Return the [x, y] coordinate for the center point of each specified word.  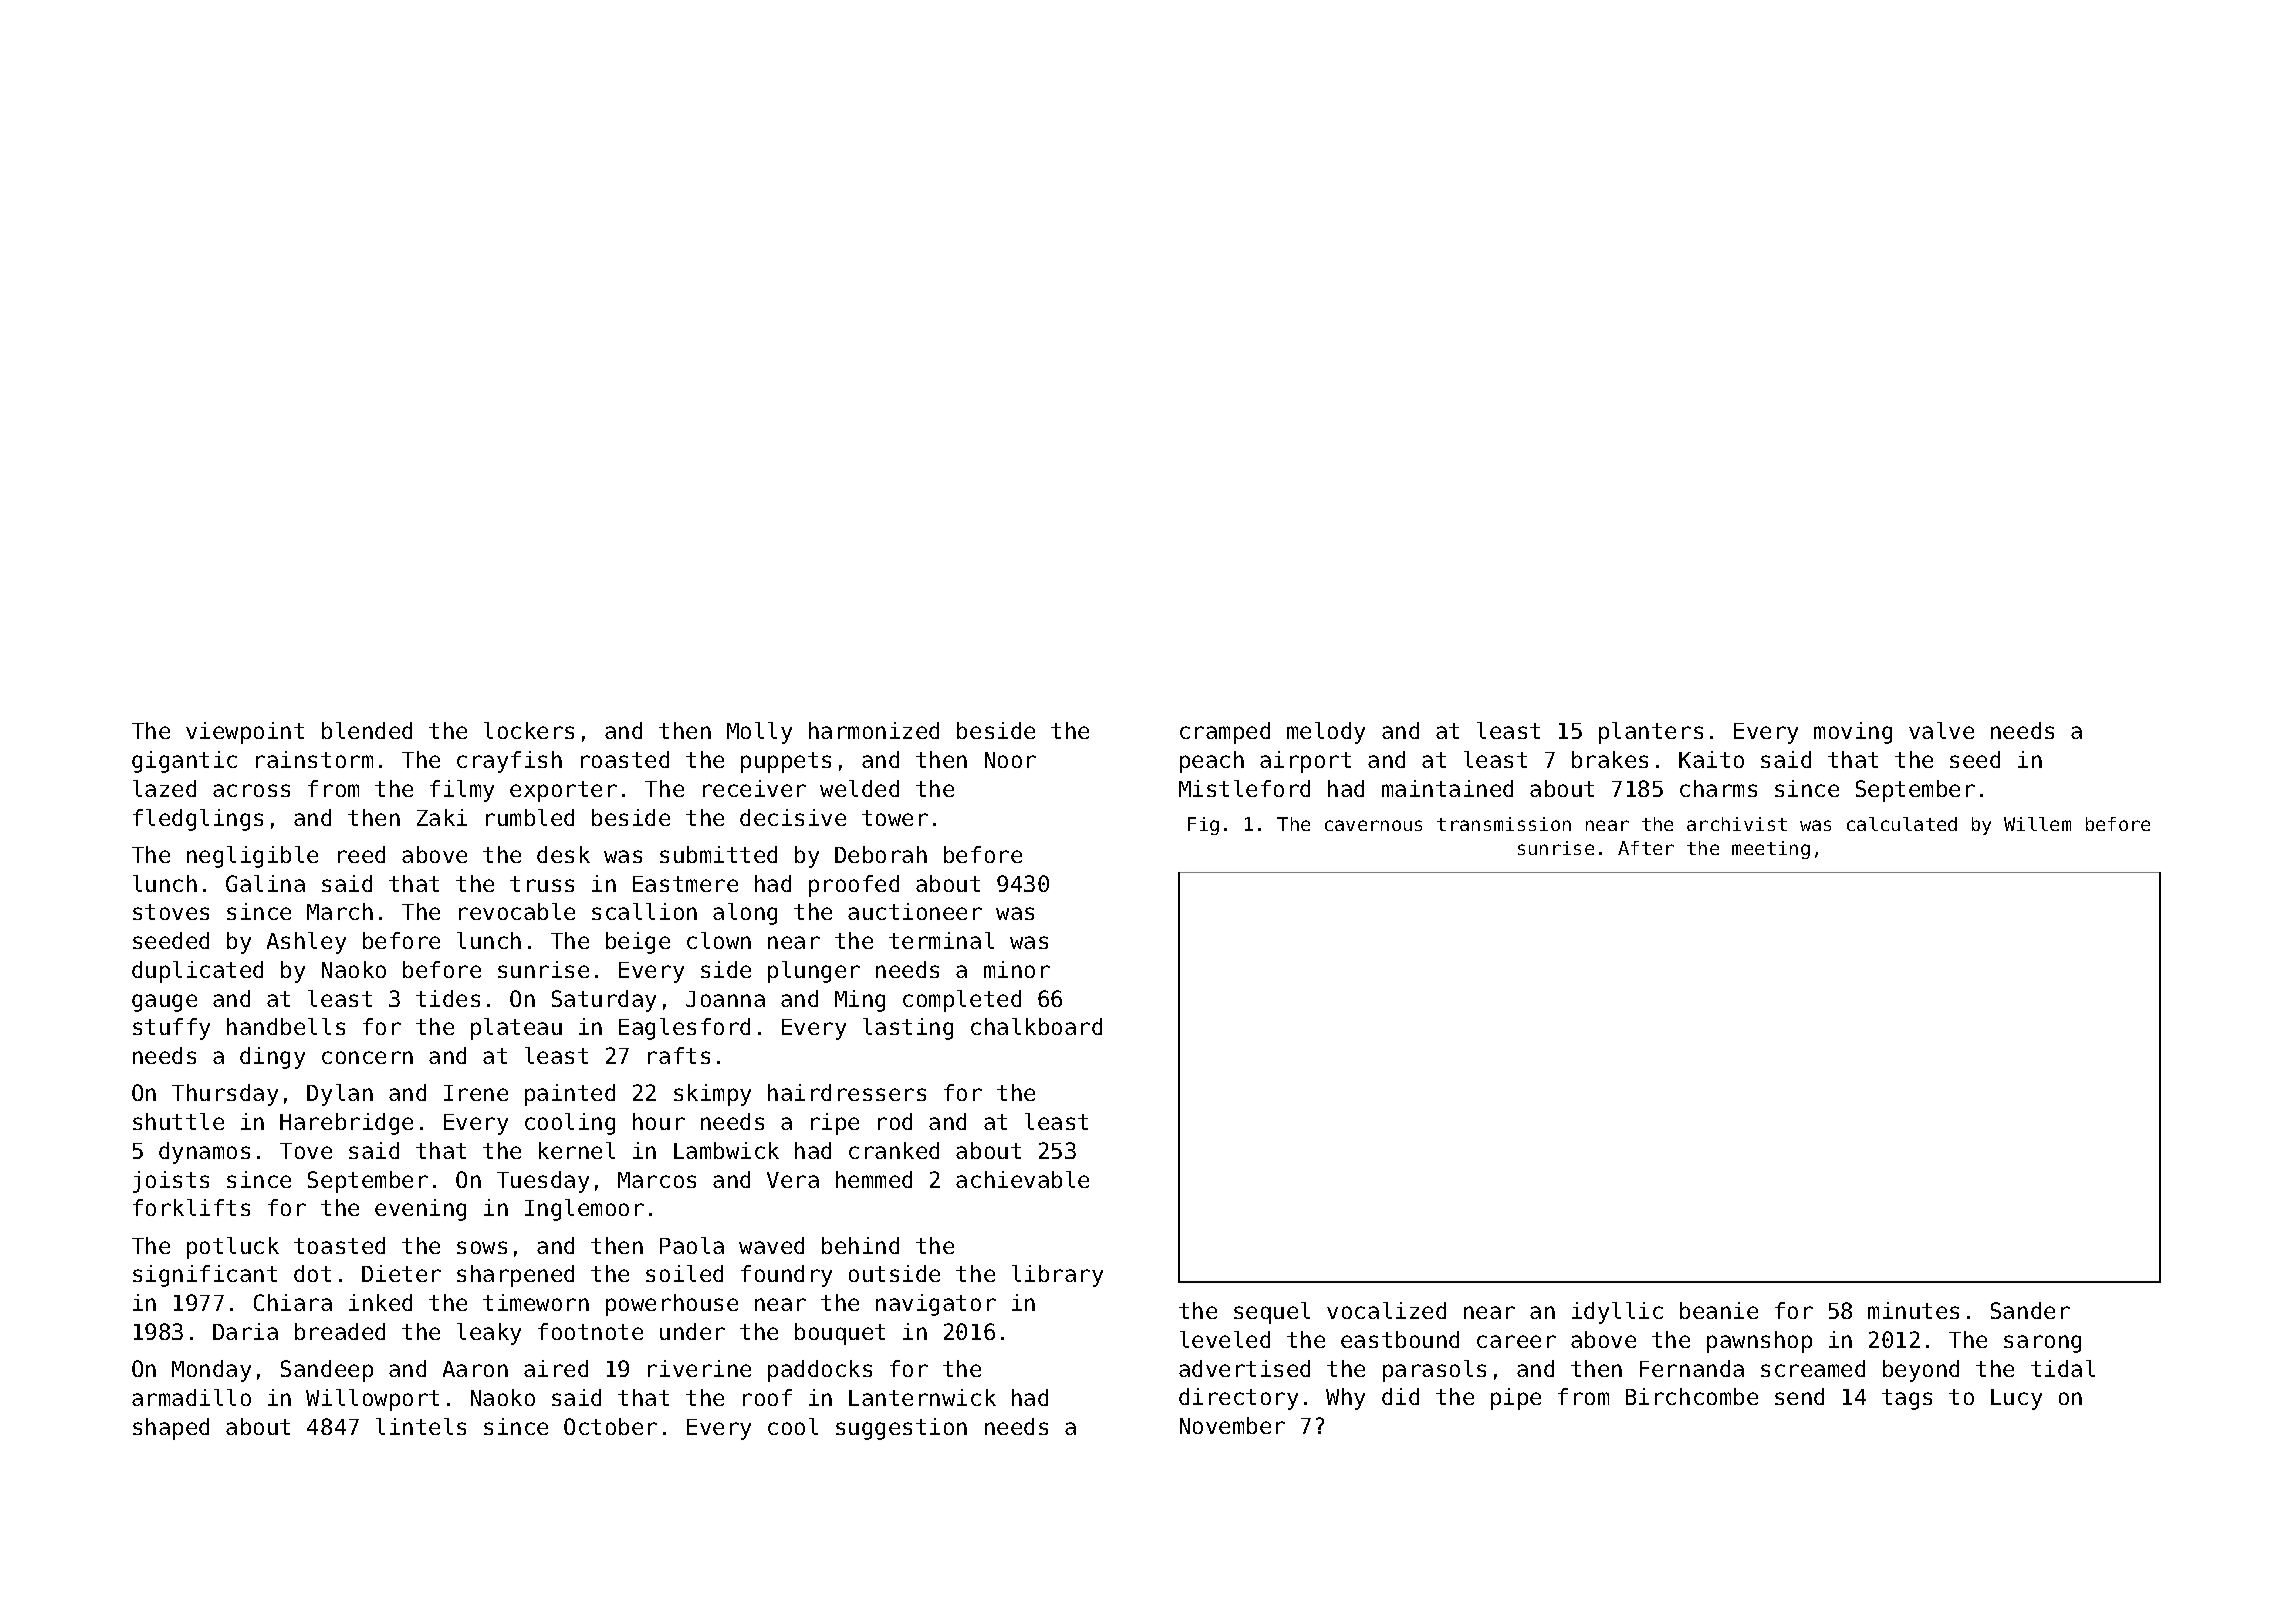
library [1057, 1276]
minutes [1913, 1310]
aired [556, 1368]
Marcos [657, 1180]
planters [1651, 733]
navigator [936, 1305]
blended [367, 730]
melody [1326, 733]
